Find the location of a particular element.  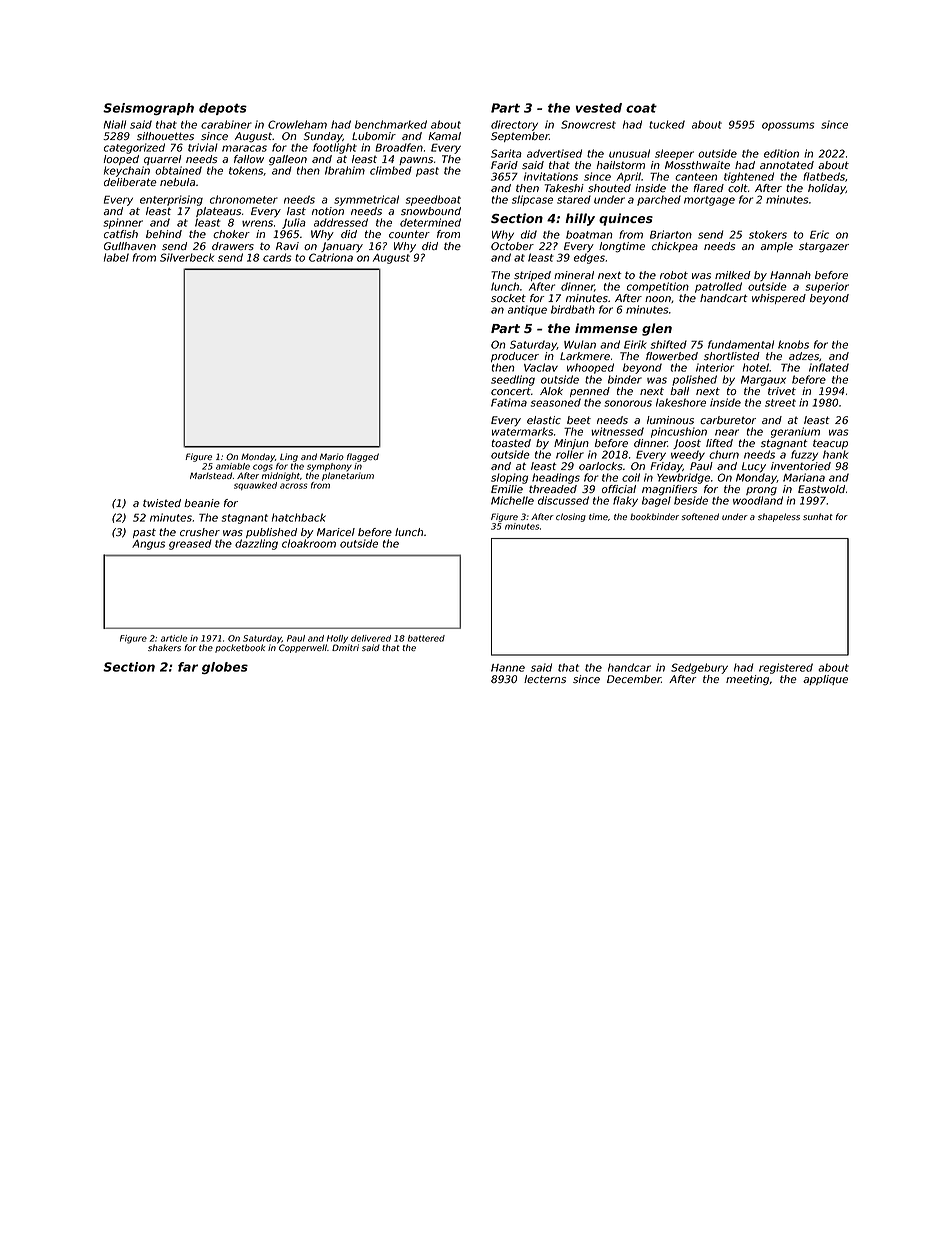

Crowleham is located at coordinates (297, 124).
